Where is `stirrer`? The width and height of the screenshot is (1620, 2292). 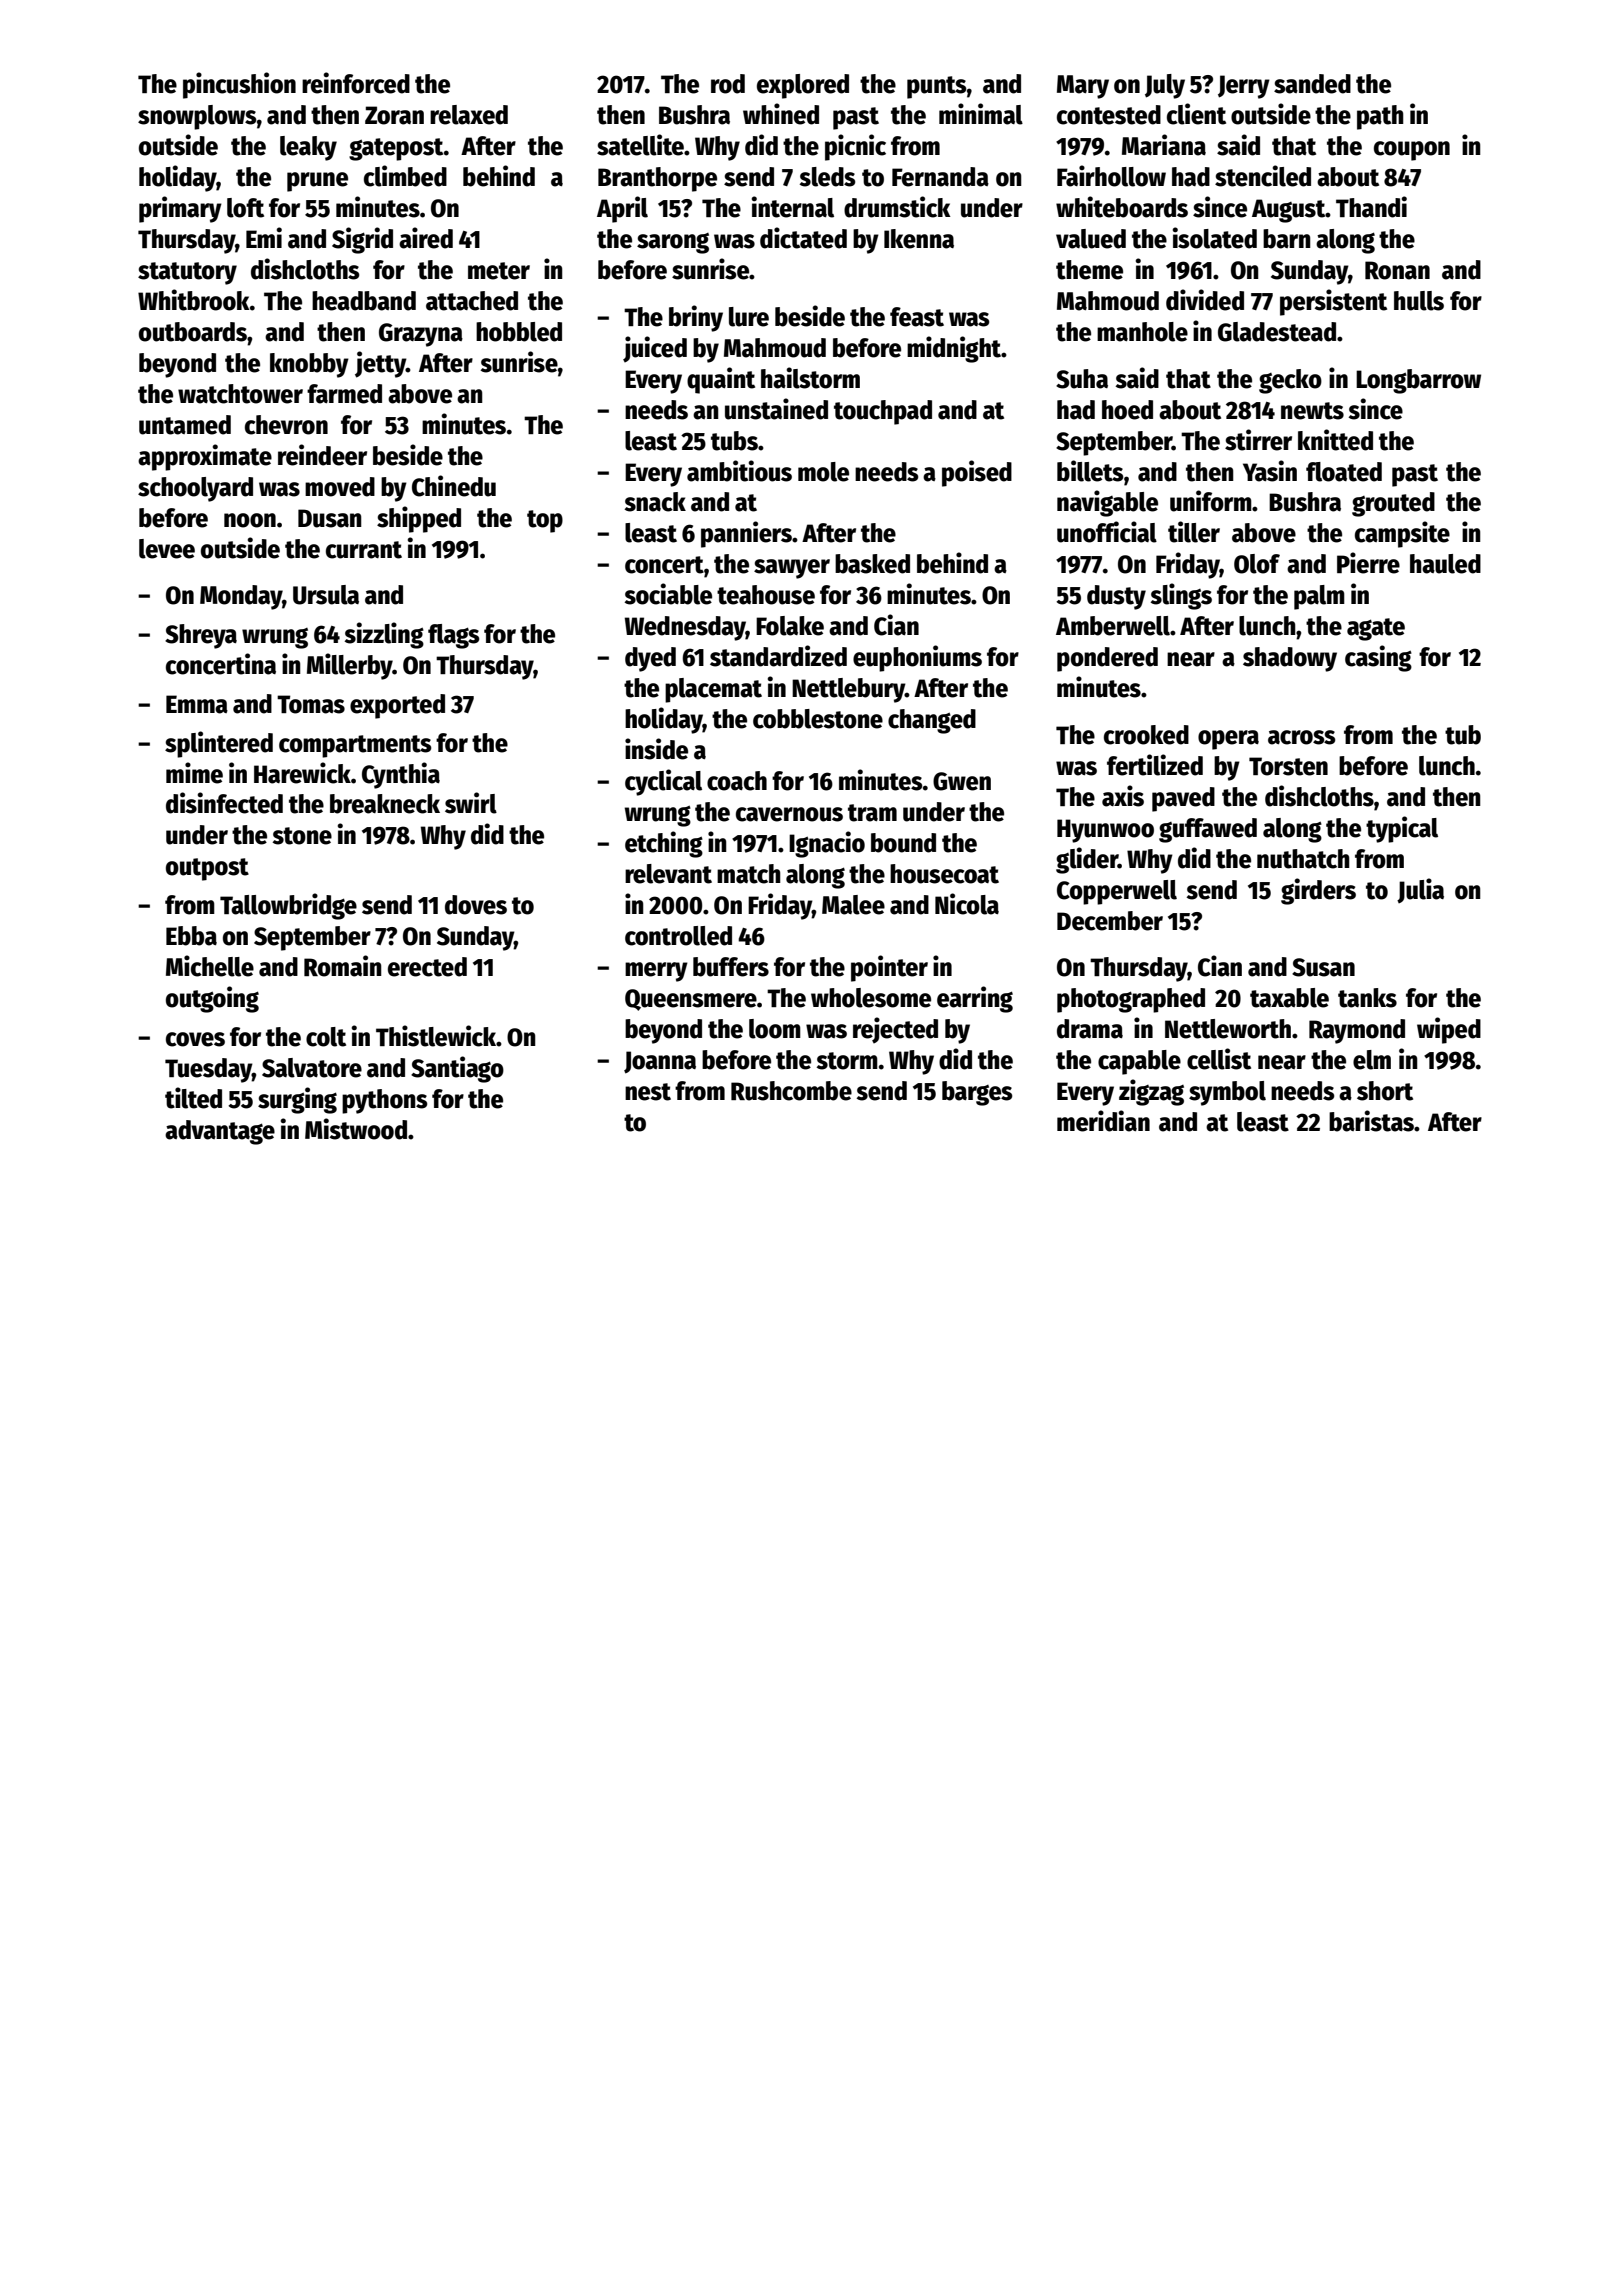 stirrer is located at coordinates (1258, 440).
